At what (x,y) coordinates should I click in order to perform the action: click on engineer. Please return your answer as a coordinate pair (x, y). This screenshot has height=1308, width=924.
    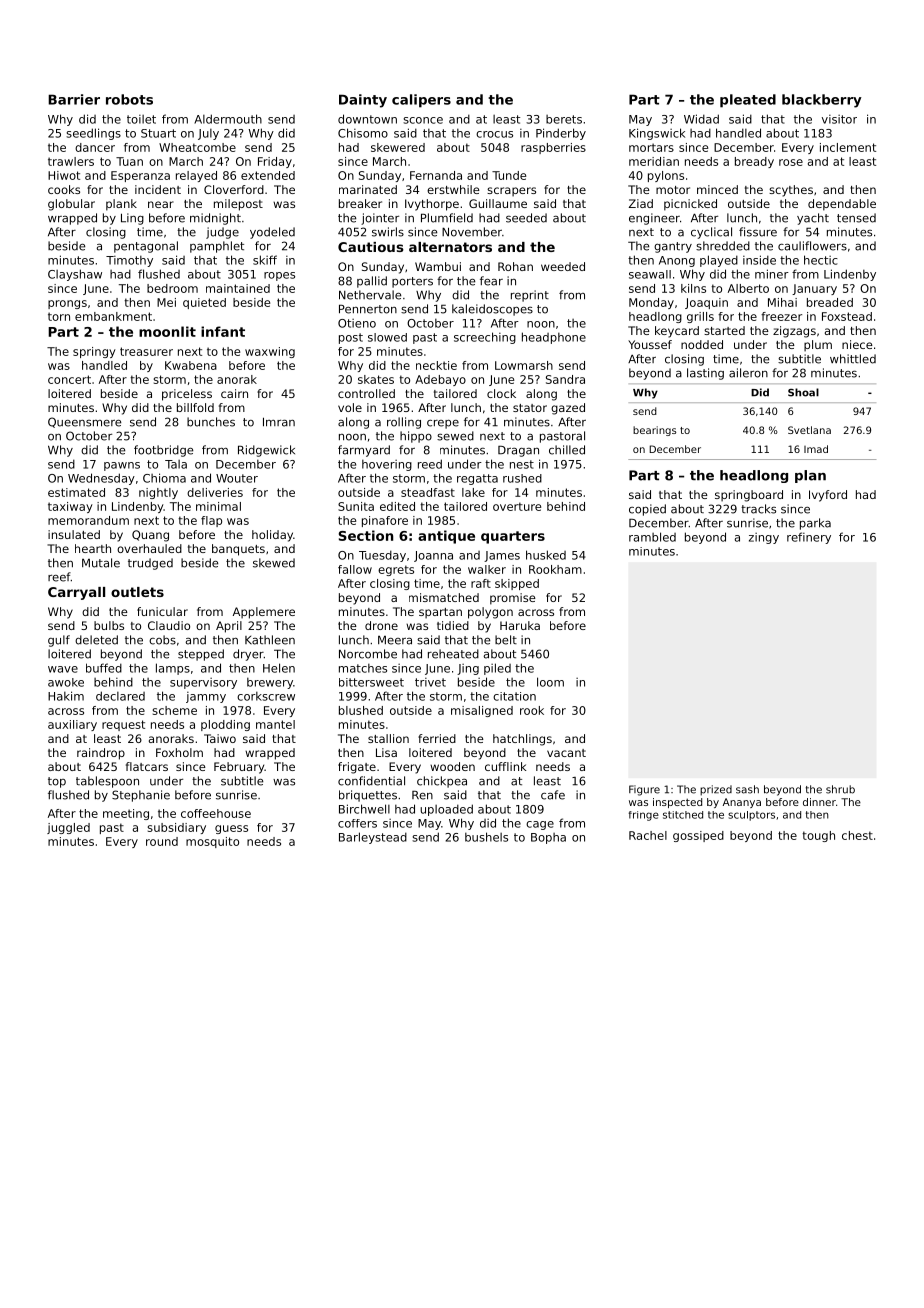
    Looking at the image, I should click on (654, 219).
